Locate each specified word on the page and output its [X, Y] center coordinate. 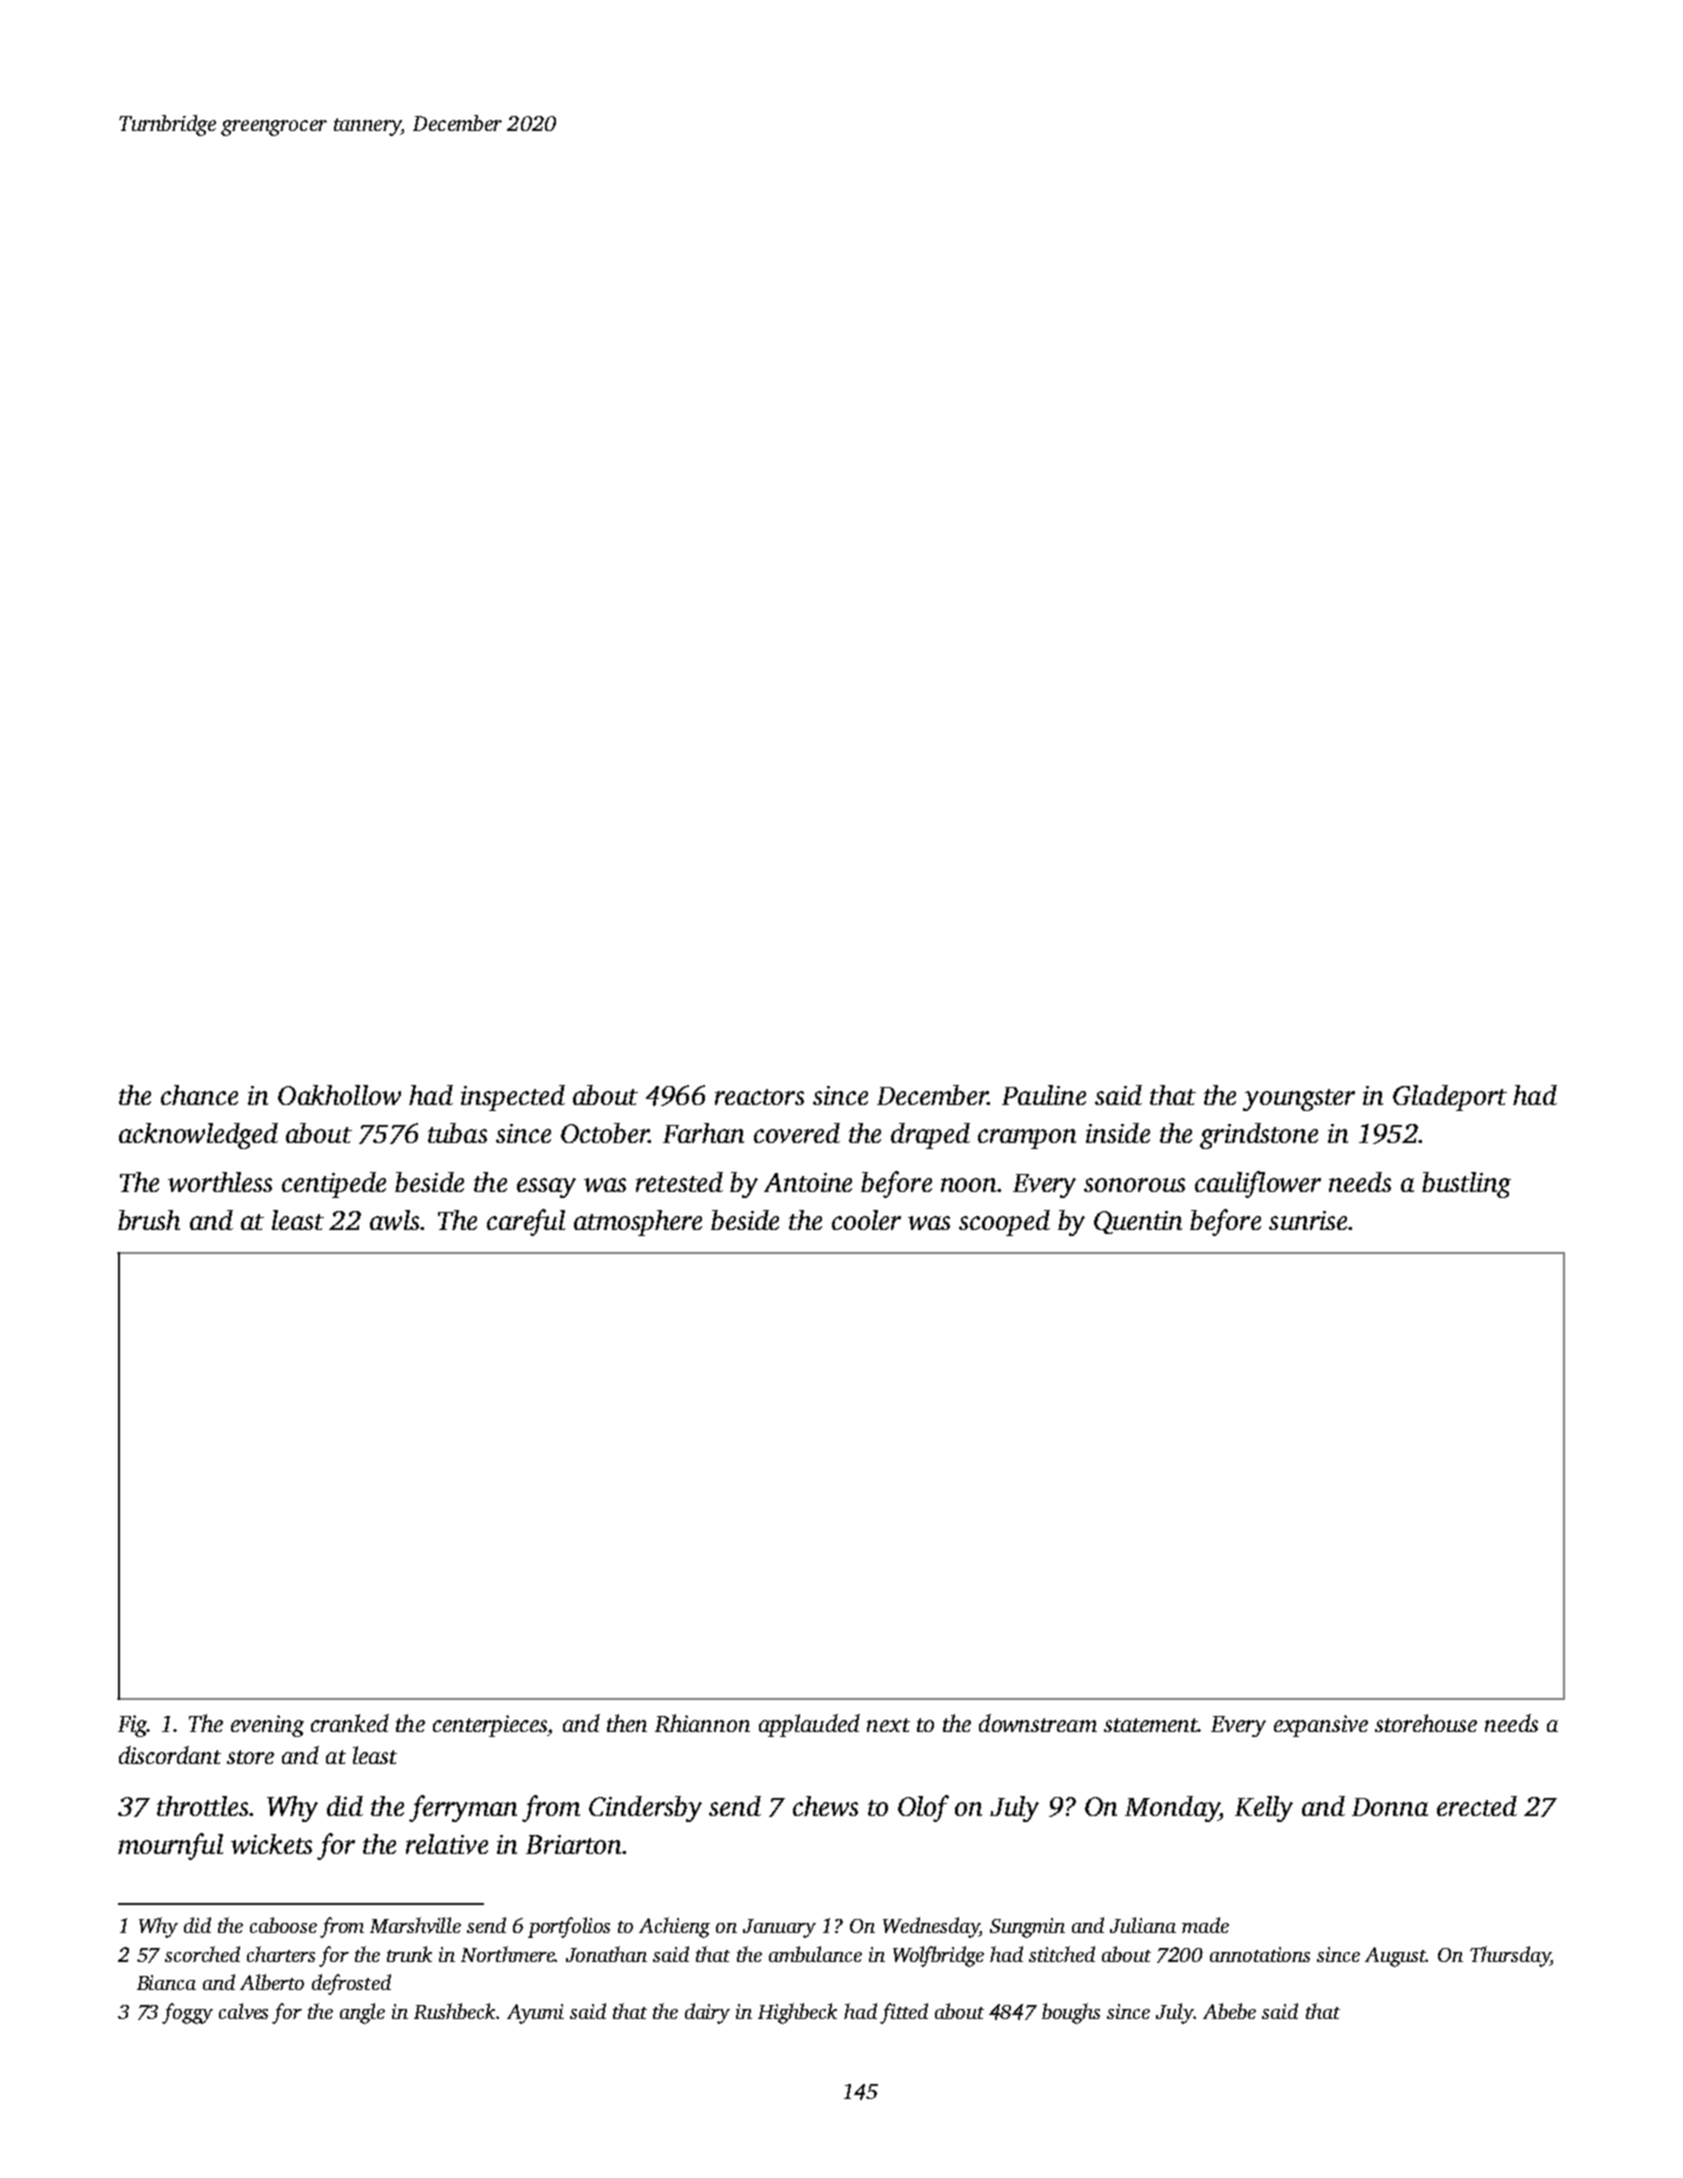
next [888, 1725]
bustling [1466, 1185]
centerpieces [490, 1726]
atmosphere [638, 1223]
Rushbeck [454, 2011]
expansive [1321, 1726]
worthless [220, 1182]
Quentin [1138, 1222]
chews [825, 1806]
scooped [1004, 1223]
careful [526, 1222]
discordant [170, 1755]
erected [1477, 1806]
